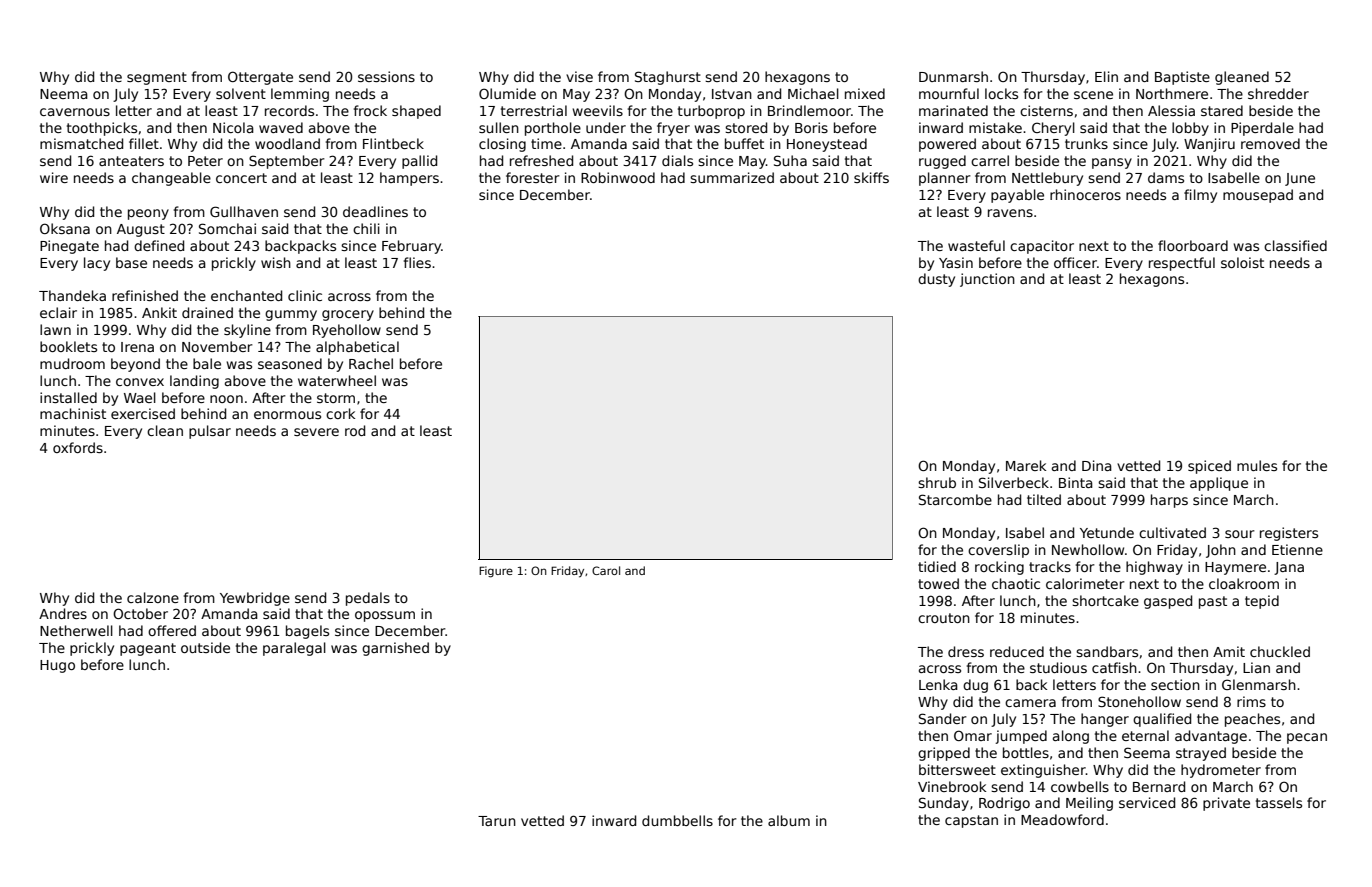  What do you see at coordinates (1278, 93) in the image?
I see `shredder` at bounding box center [1278, 93].
